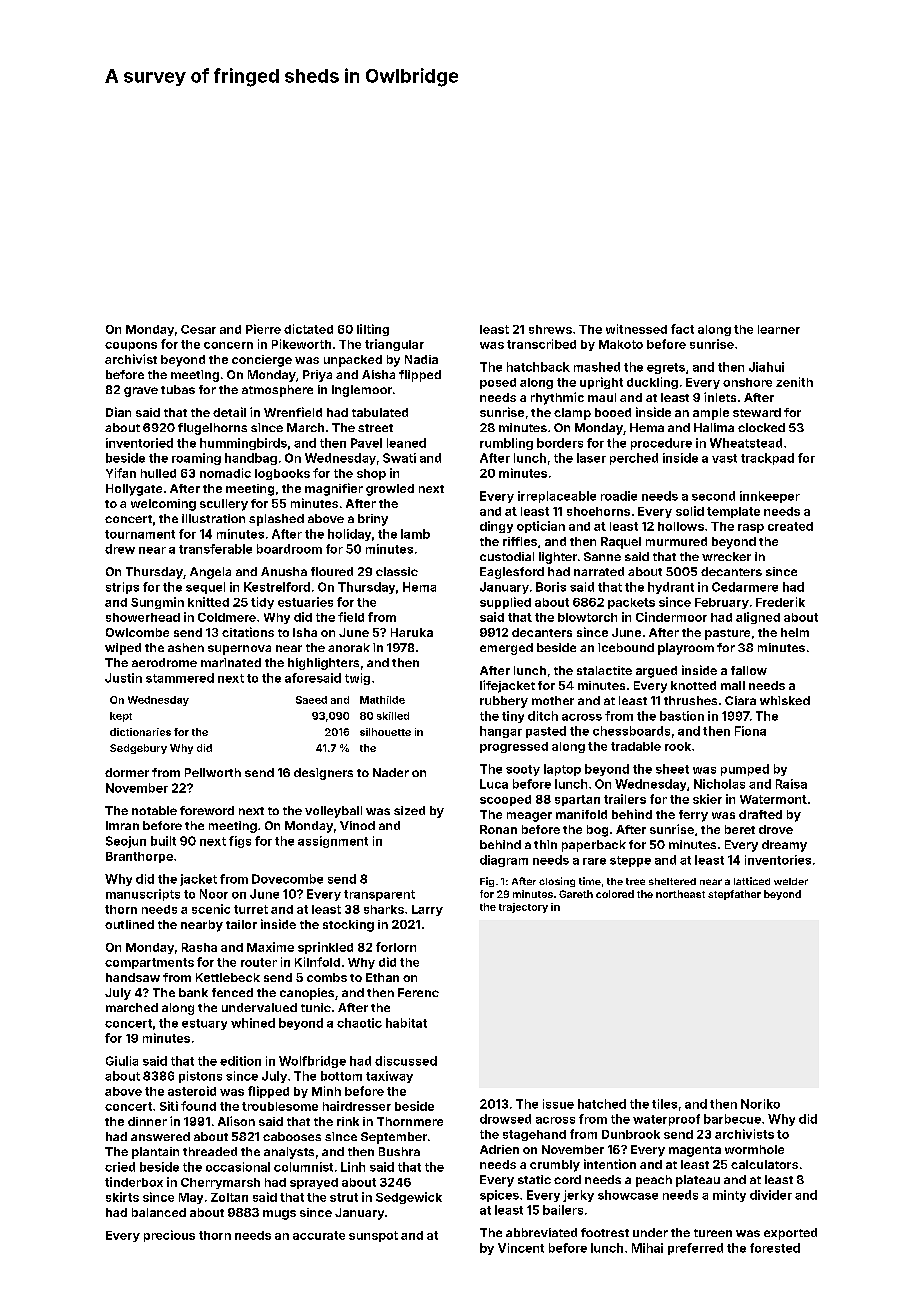 The height and width of the image is (1308, 924). Describe the element at coordinates (412, 632) in the image. I see `Haruka` at that location.
